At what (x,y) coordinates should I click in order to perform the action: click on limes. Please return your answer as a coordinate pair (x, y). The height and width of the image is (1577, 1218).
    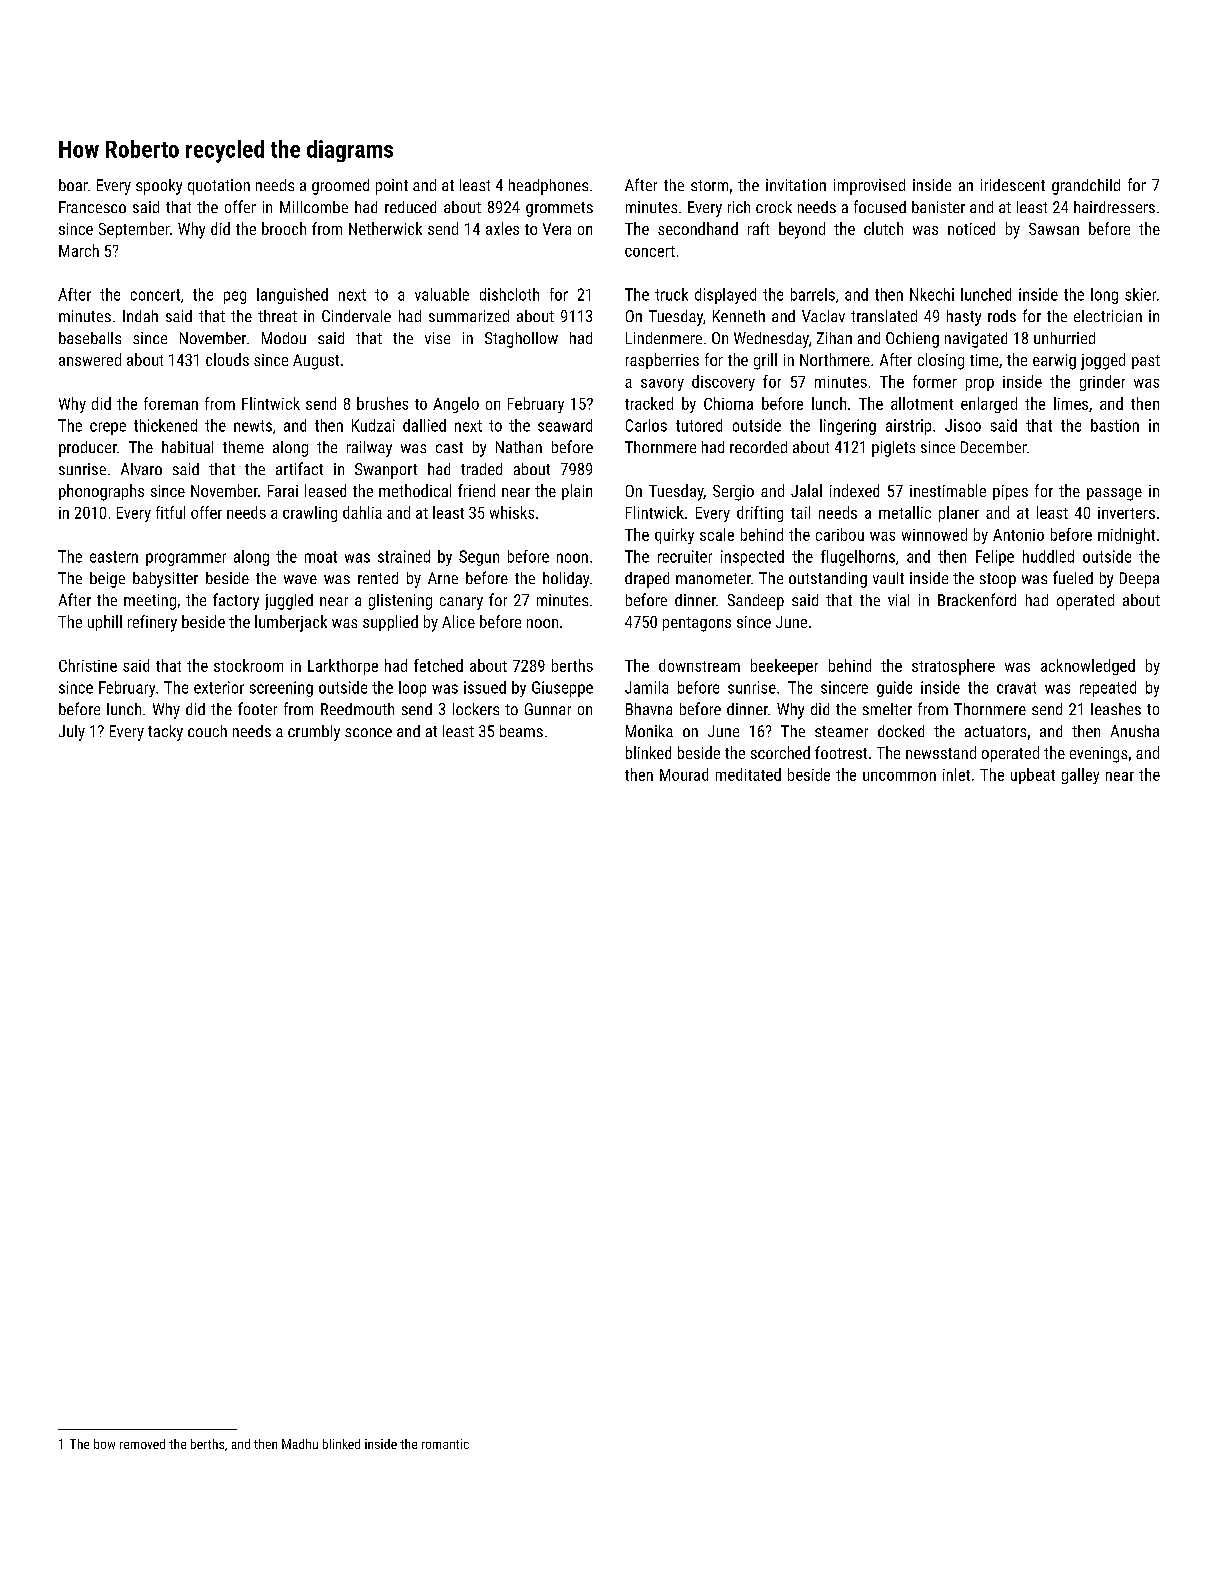
    Looking at the image, I should click on (1071, 403).
